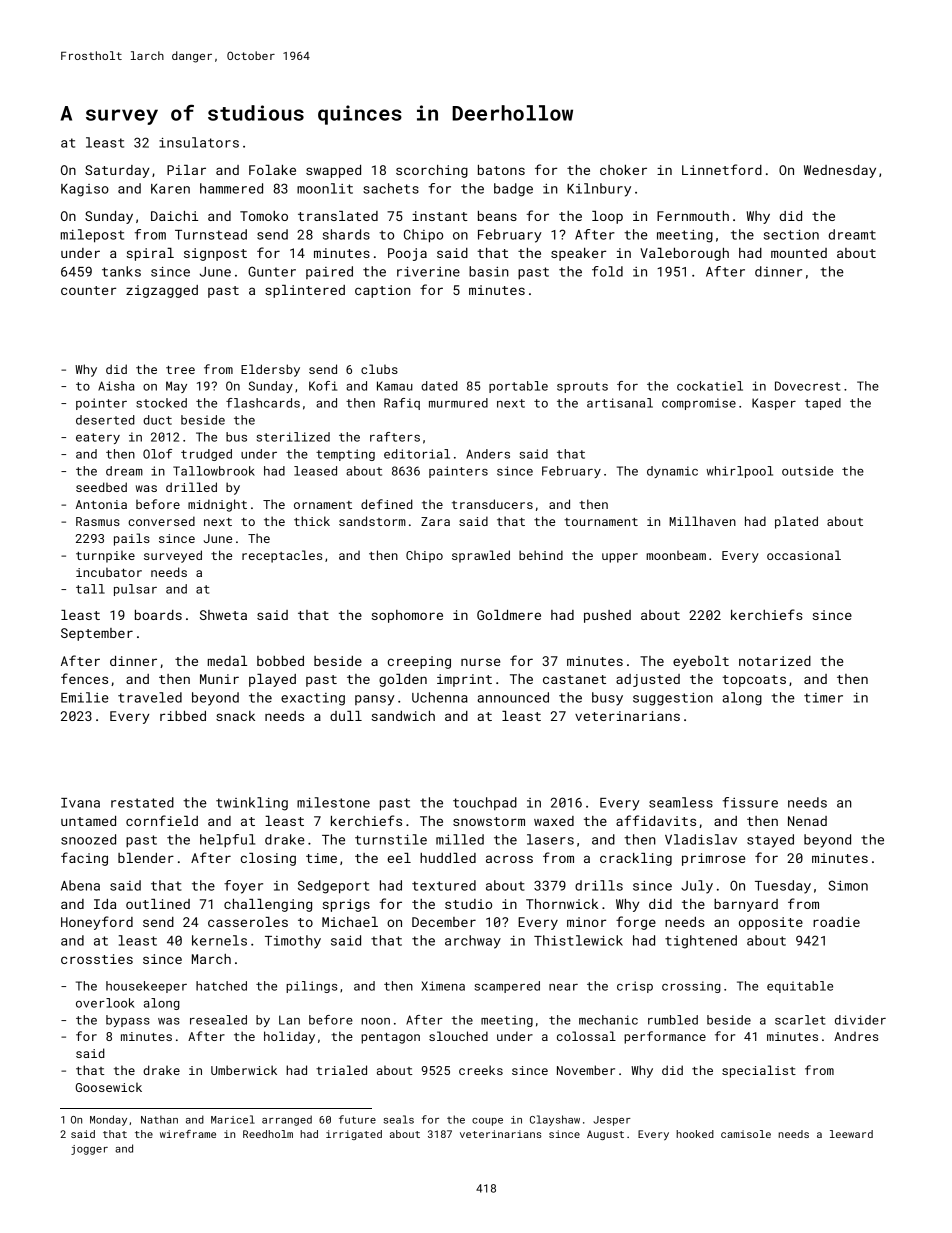 Image resolution: width=952 pixels, height=1233 pixels. I want to click on wireframe, so click(188, 1134).
